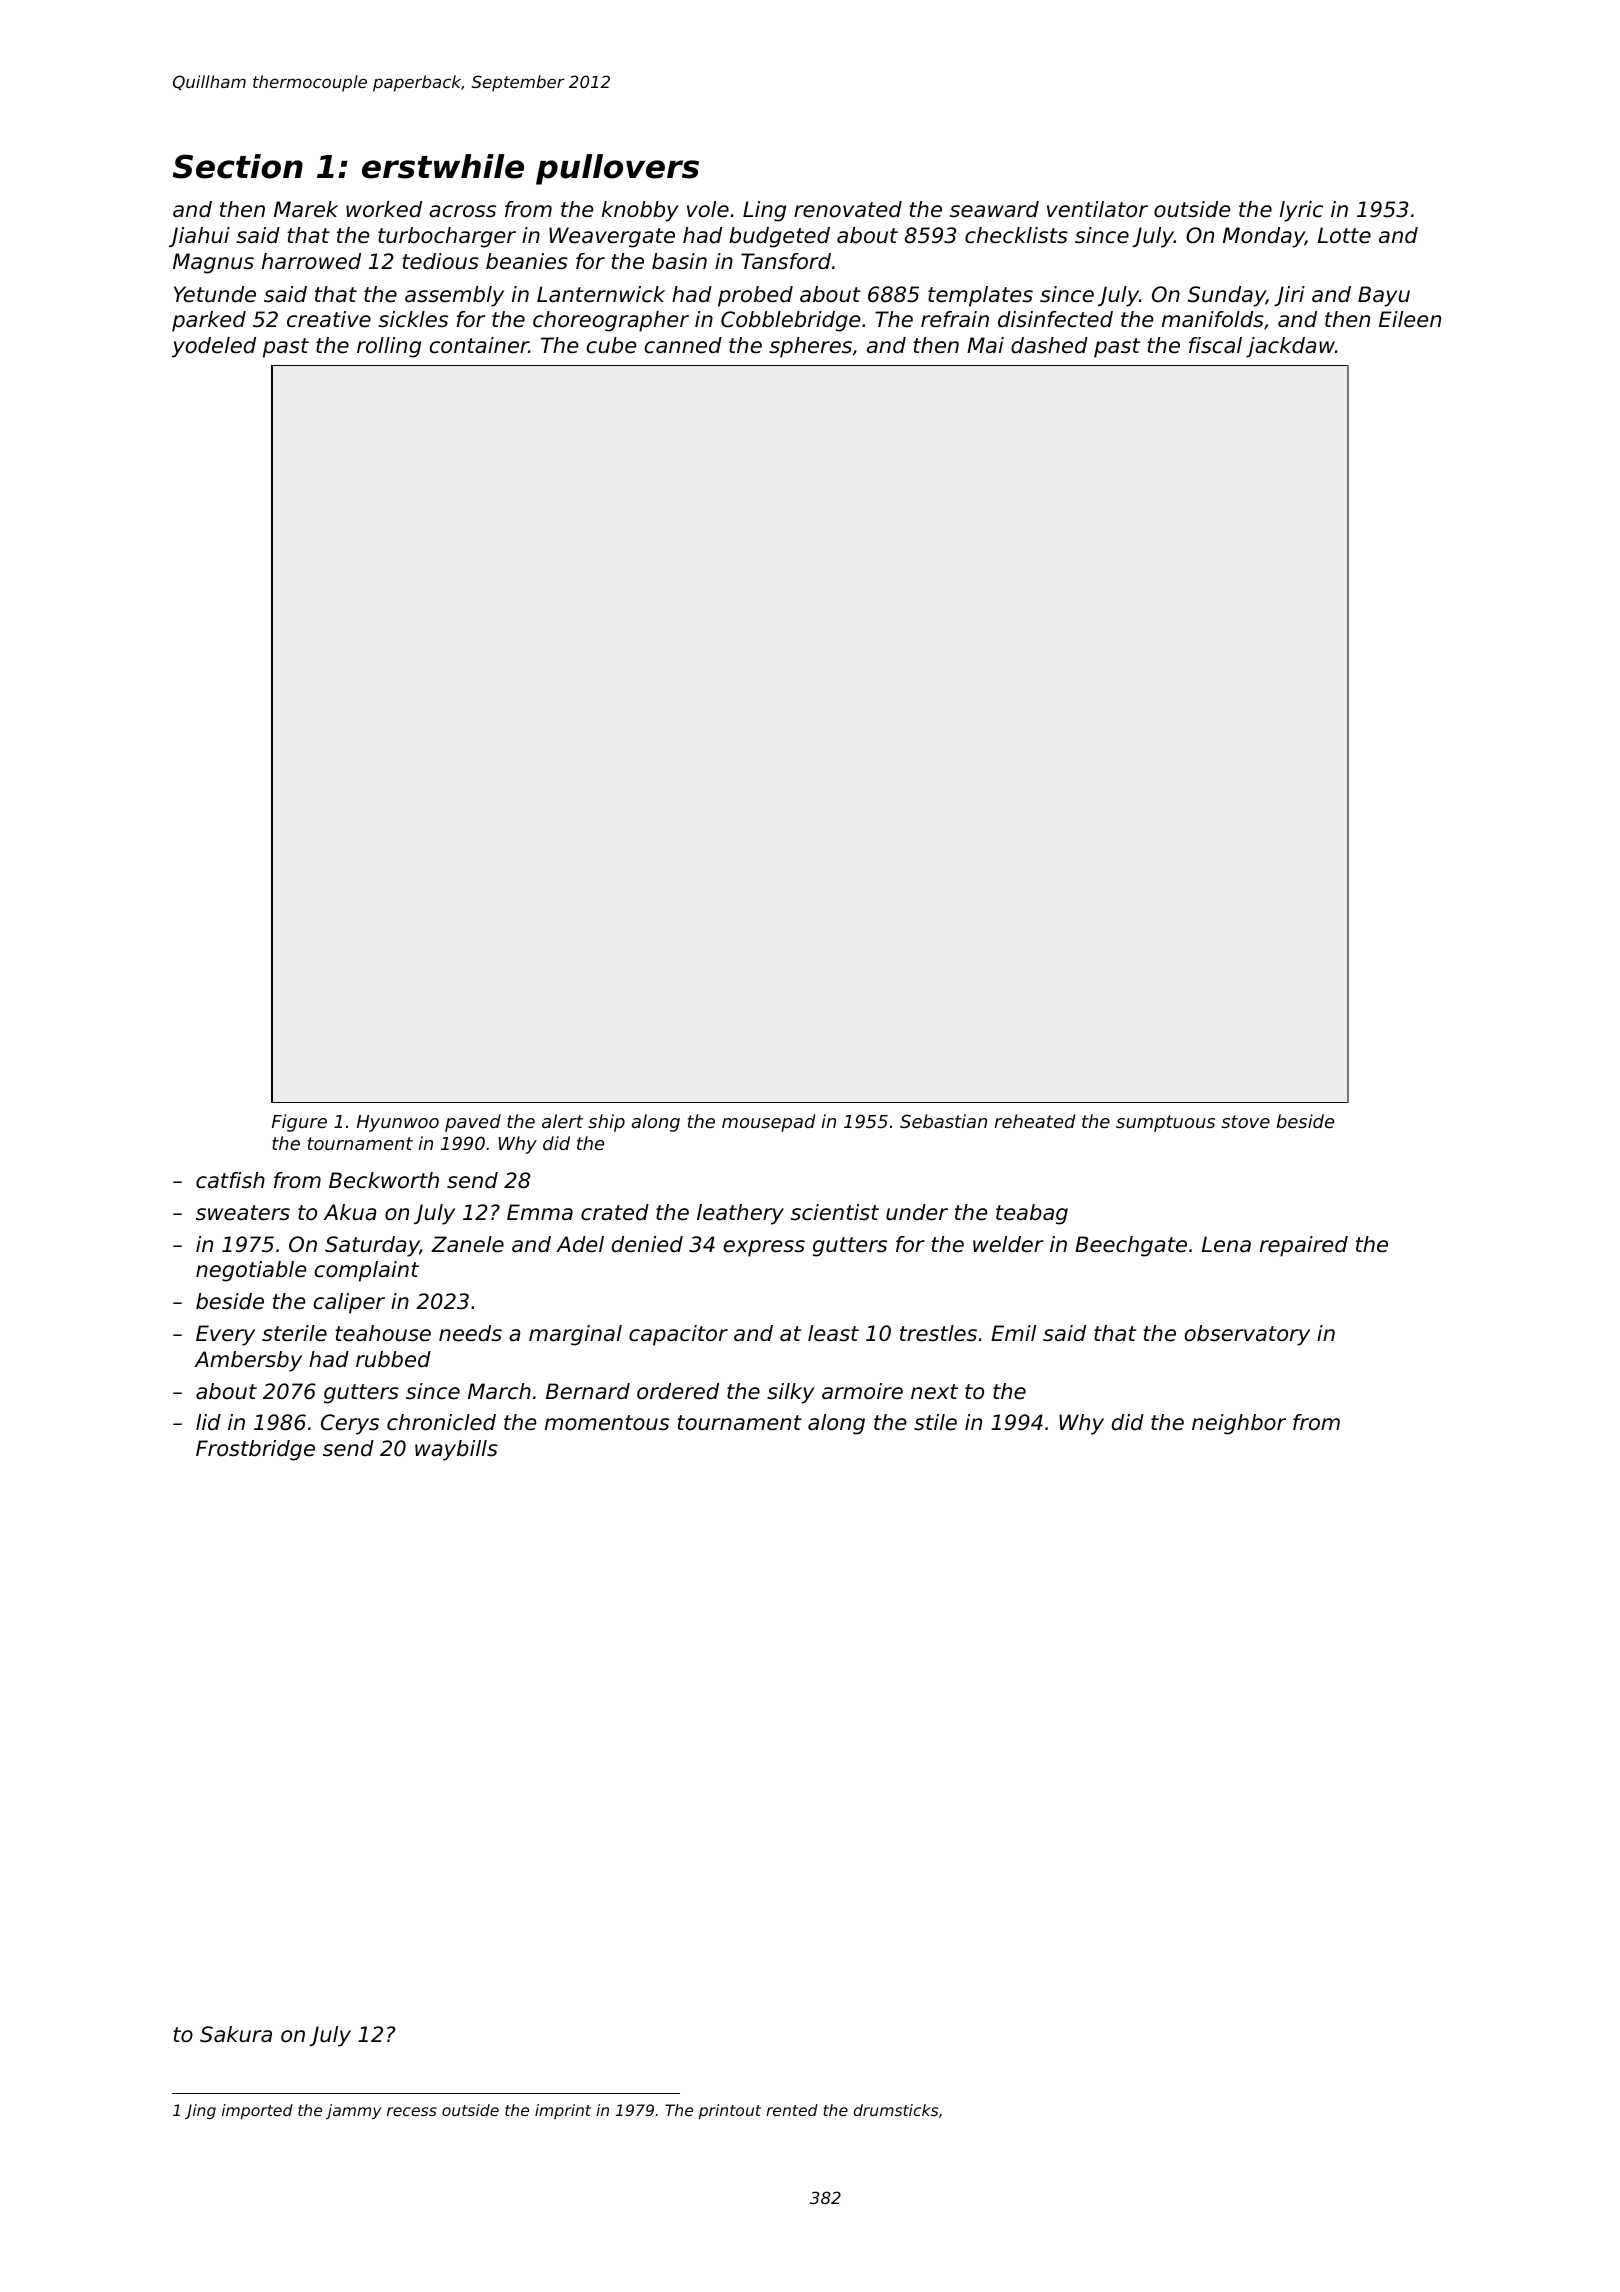  Describe the element at coordinates (563, 2111) in the page. I see `imprint` at that location.
